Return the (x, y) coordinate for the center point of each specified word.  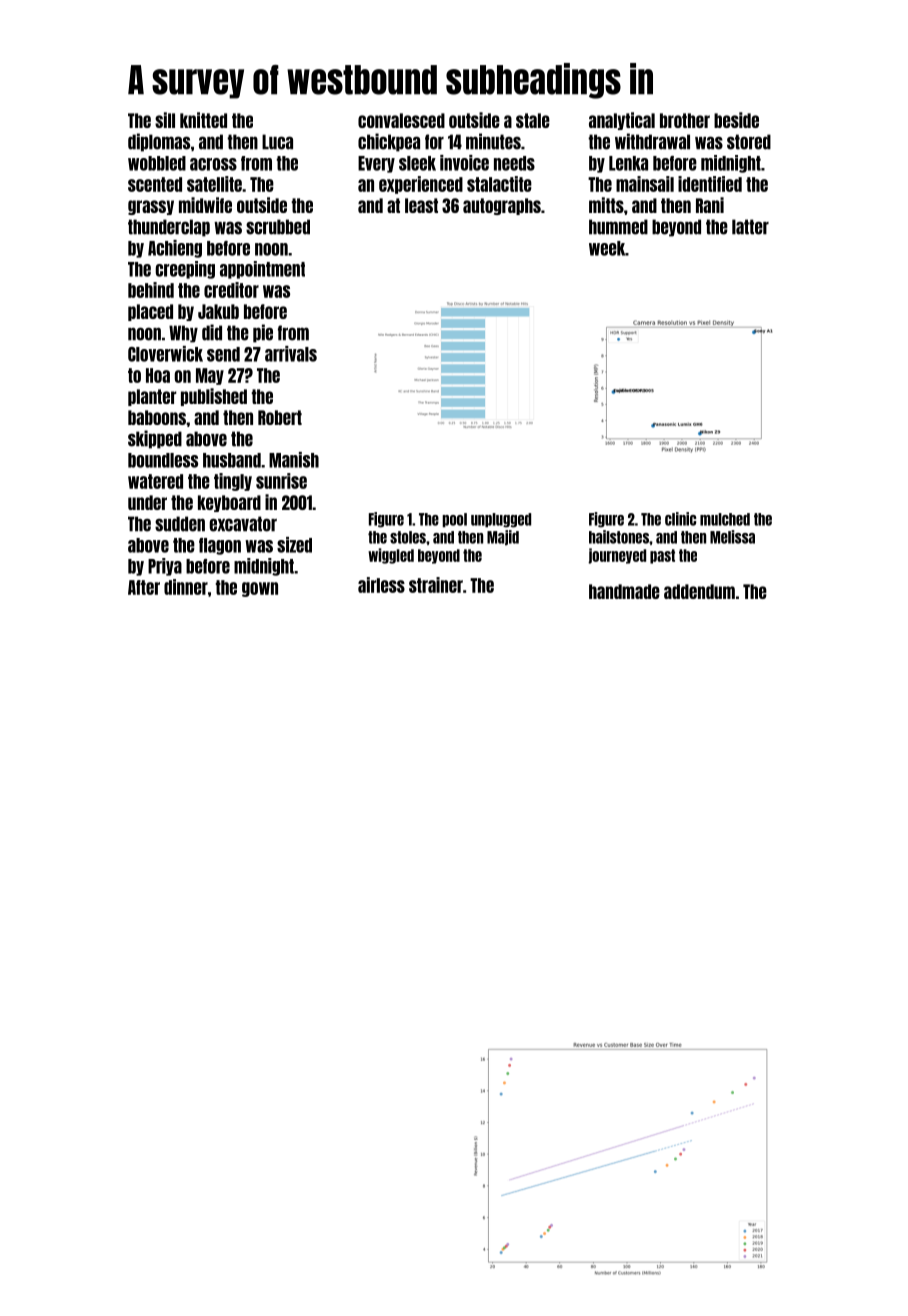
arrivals (291, 354)
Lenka (628, 163)
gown (260, 589)
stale (533, 120)
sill (165, 120)
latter (750, 227)
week (607, 248)
